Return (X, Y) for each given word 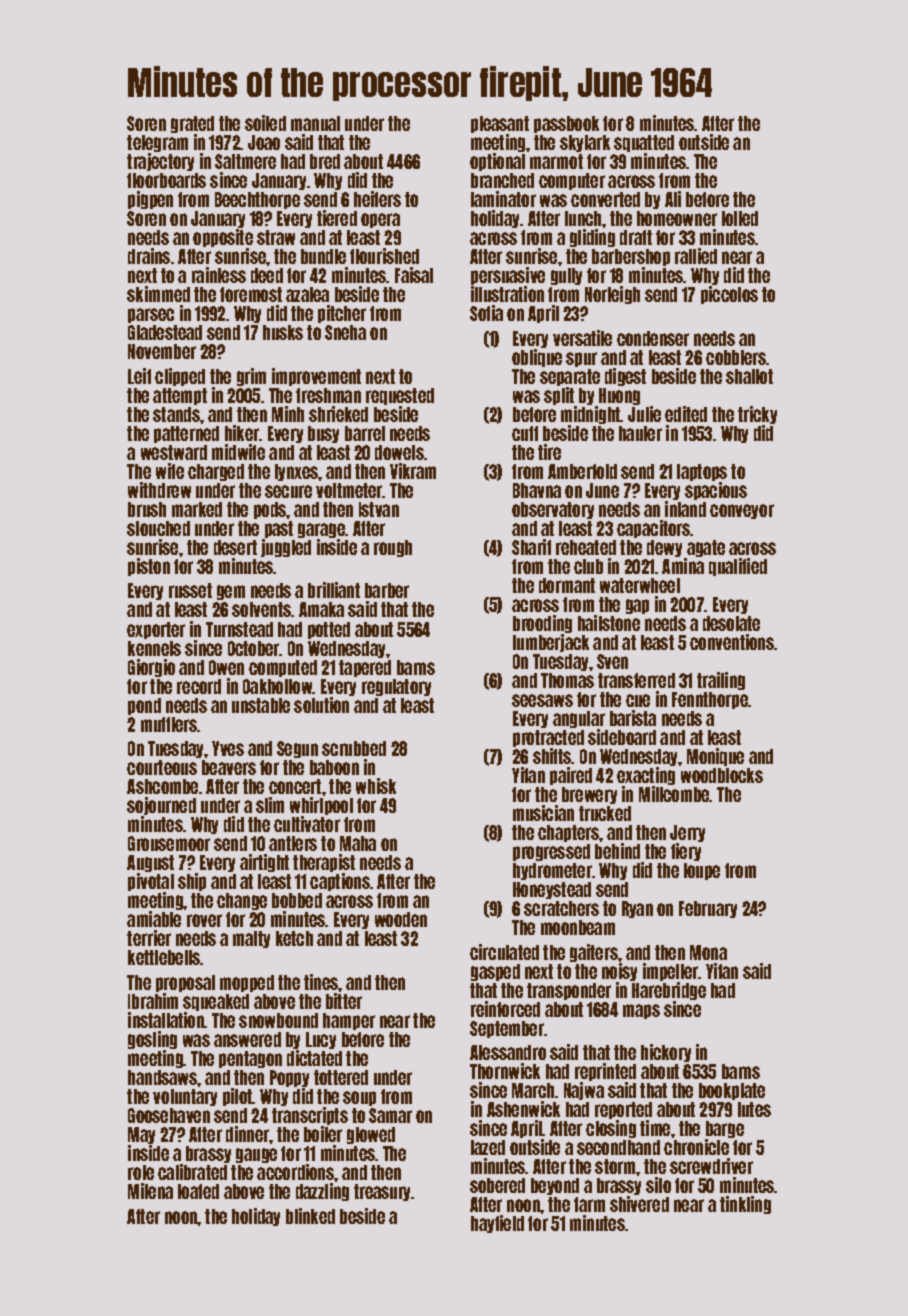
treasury (383, 1192)
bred (325, 161)
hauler (640, 433)
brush (147, 509)
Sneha (345, 332)
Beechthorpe (257, 200)
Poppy (289, 1078)
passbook (566, 124)
